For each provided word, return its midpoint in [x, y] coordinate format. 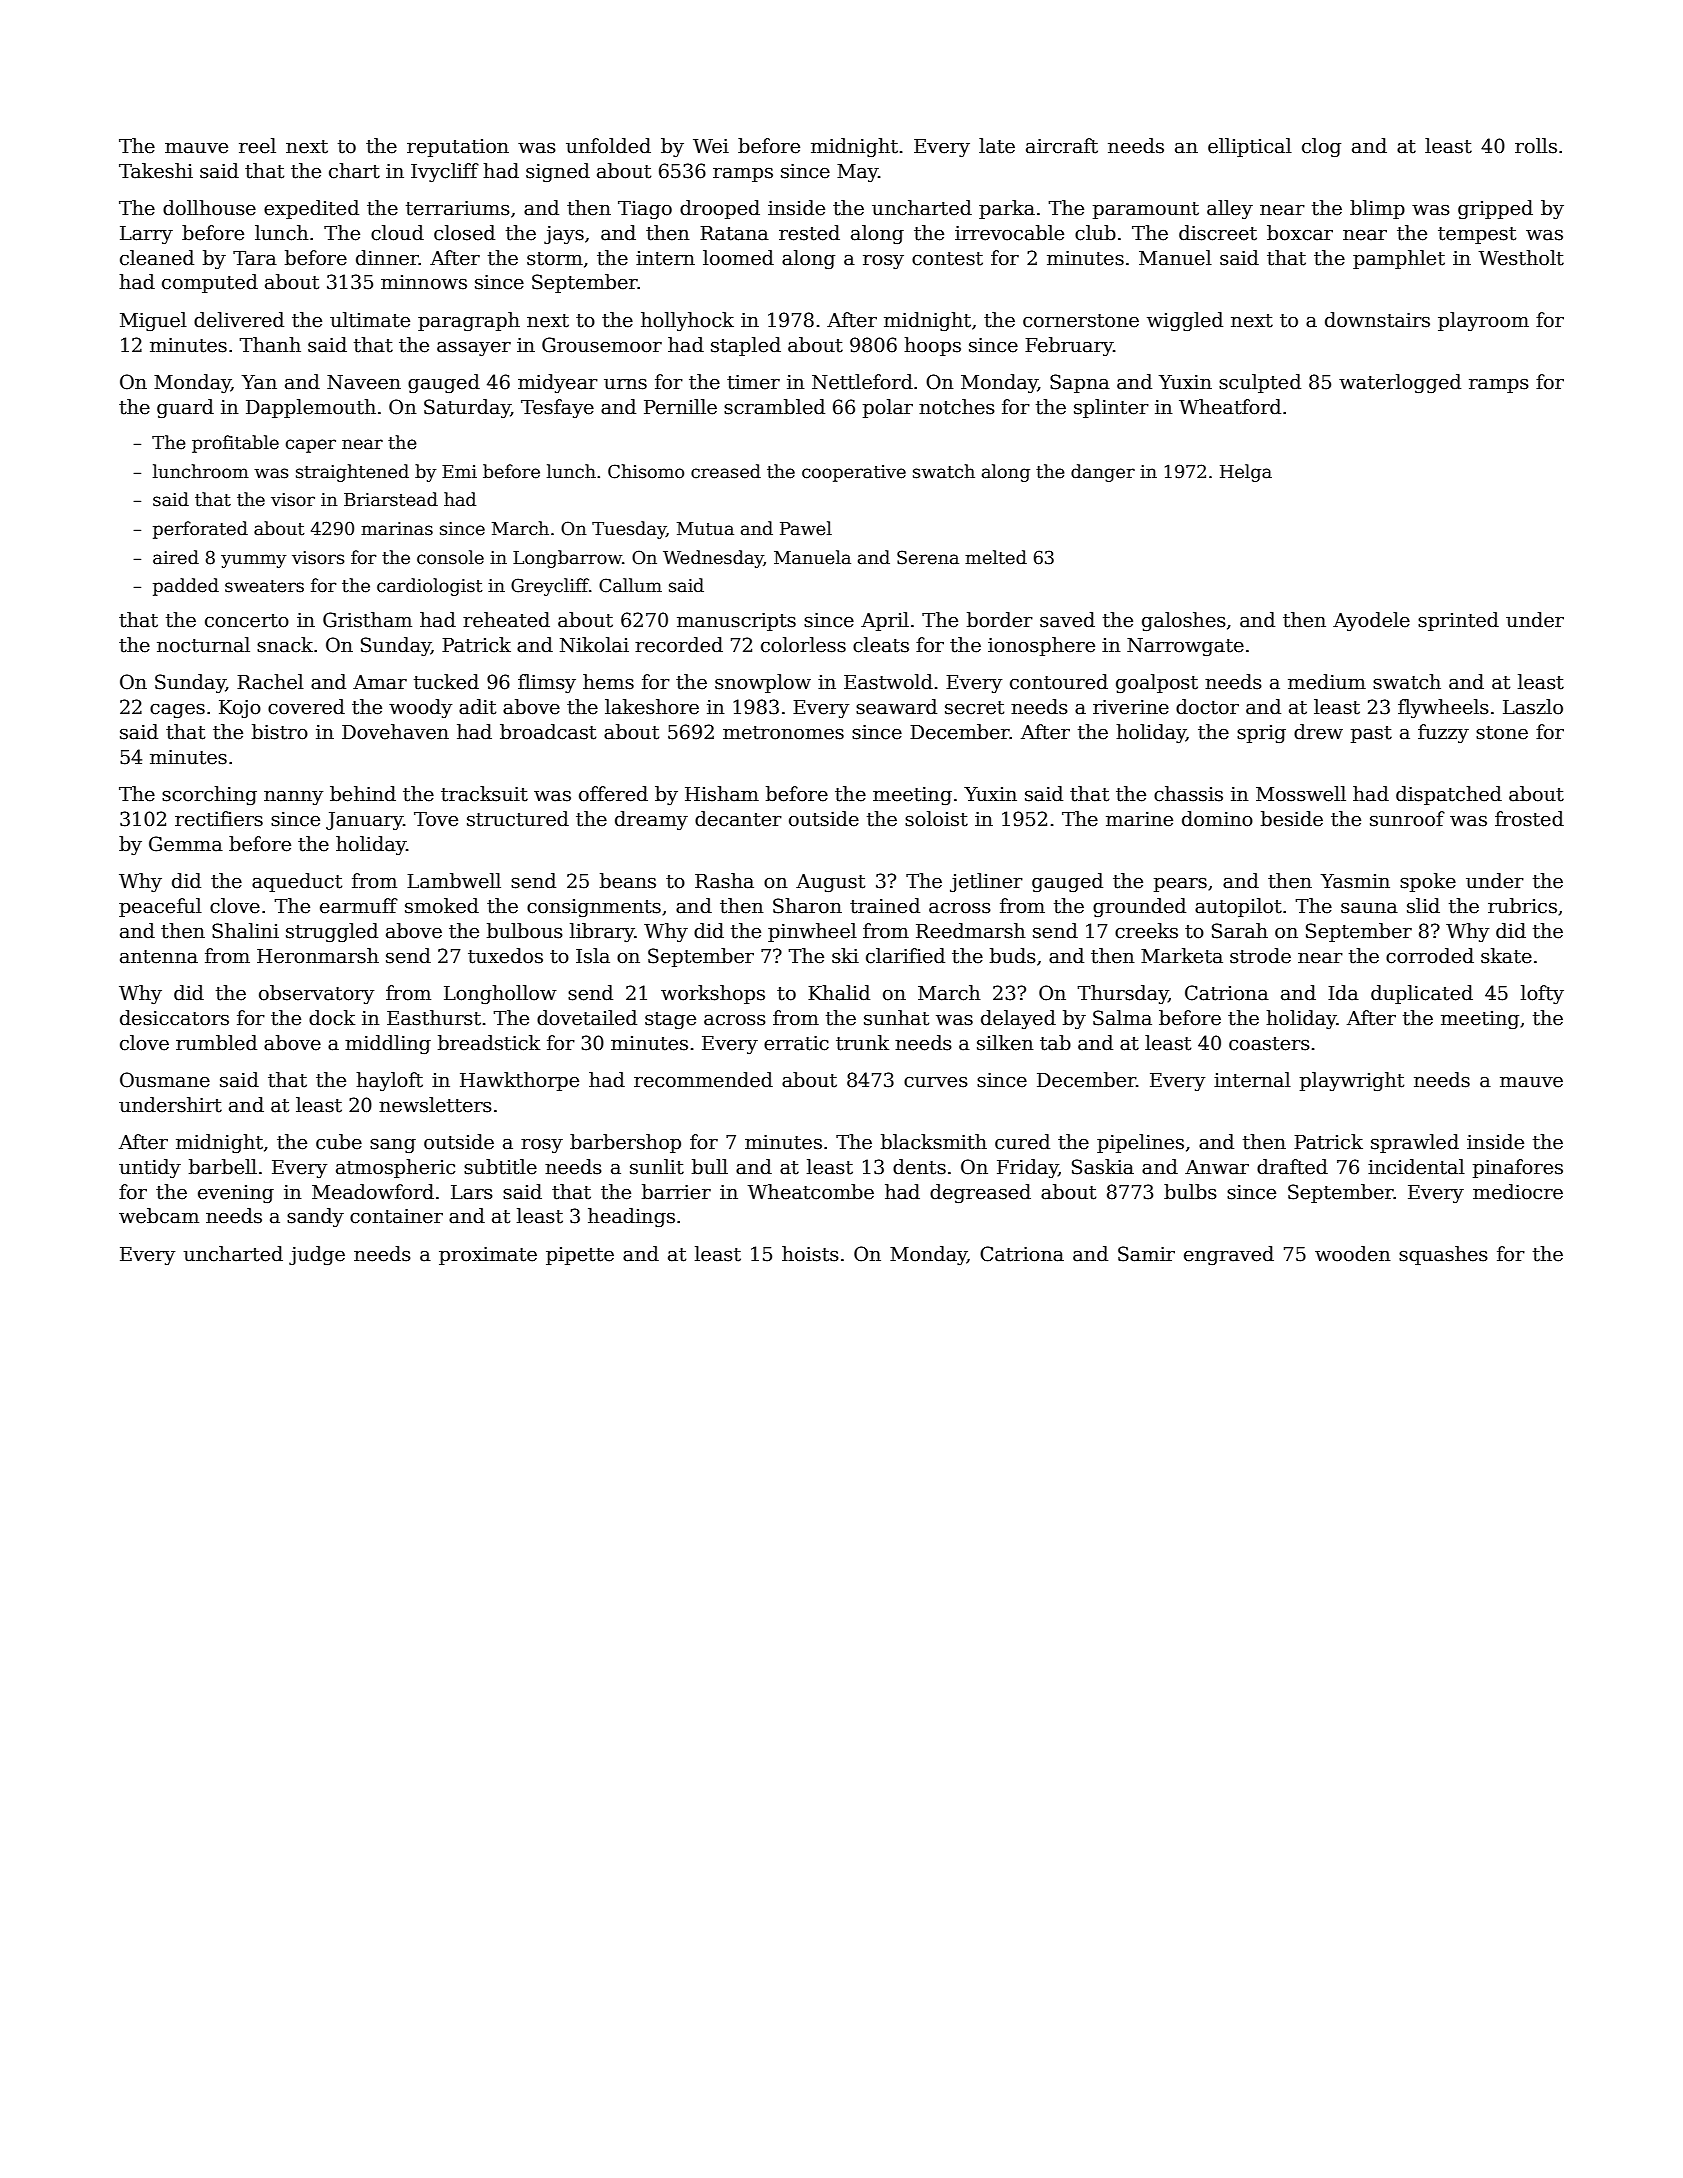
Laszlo [1533, 707]
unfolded [608, 146]
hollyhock [687, 321]
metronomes [783, 733]
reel [257, 146]
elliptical [1250, 147]
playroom [1483, 321]
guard [185, 408]
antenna [159, 957]
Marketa [1182, 956]
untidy [150, 1168]
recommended [703, 1080]
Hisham [722, 794]
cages [177, 711]
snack [285, 645]
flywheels [1443, 708]
